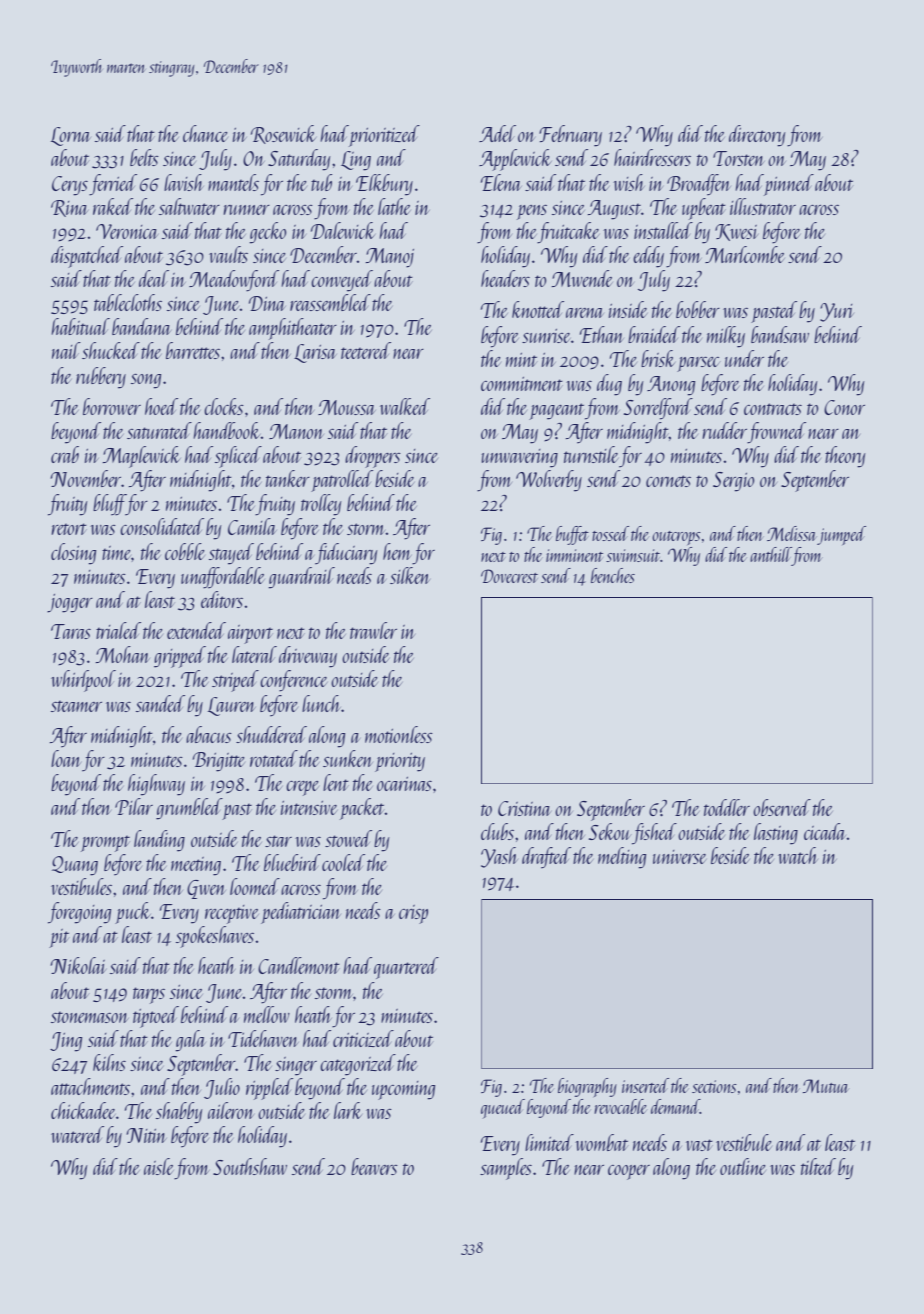 This document has width=924, height=1314. Describe the element at coordinates (292, 862) in the document. I see `bluebird` at that location.
